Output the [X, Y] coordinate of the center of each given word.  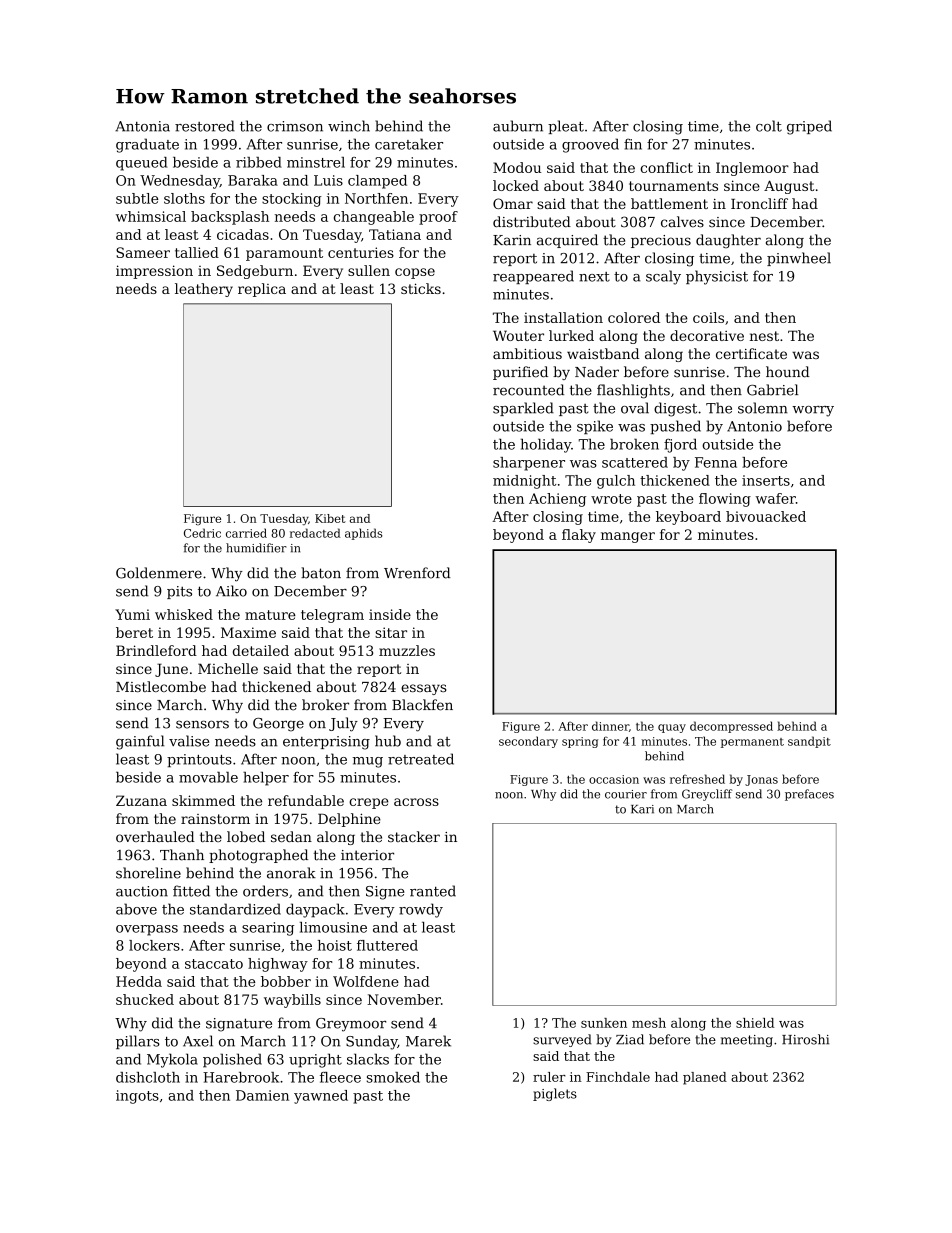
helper [266, 779]
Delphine [349, 820]
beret [134, 632]
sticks [421, 288]
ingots [137, 1097]
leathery [204, 290]
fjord [680, 445]
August [789, 187]
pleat [566, 127]
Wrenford [417, 573]
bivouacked [766, 516]
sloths [184, 198]
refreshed [697, 779]
